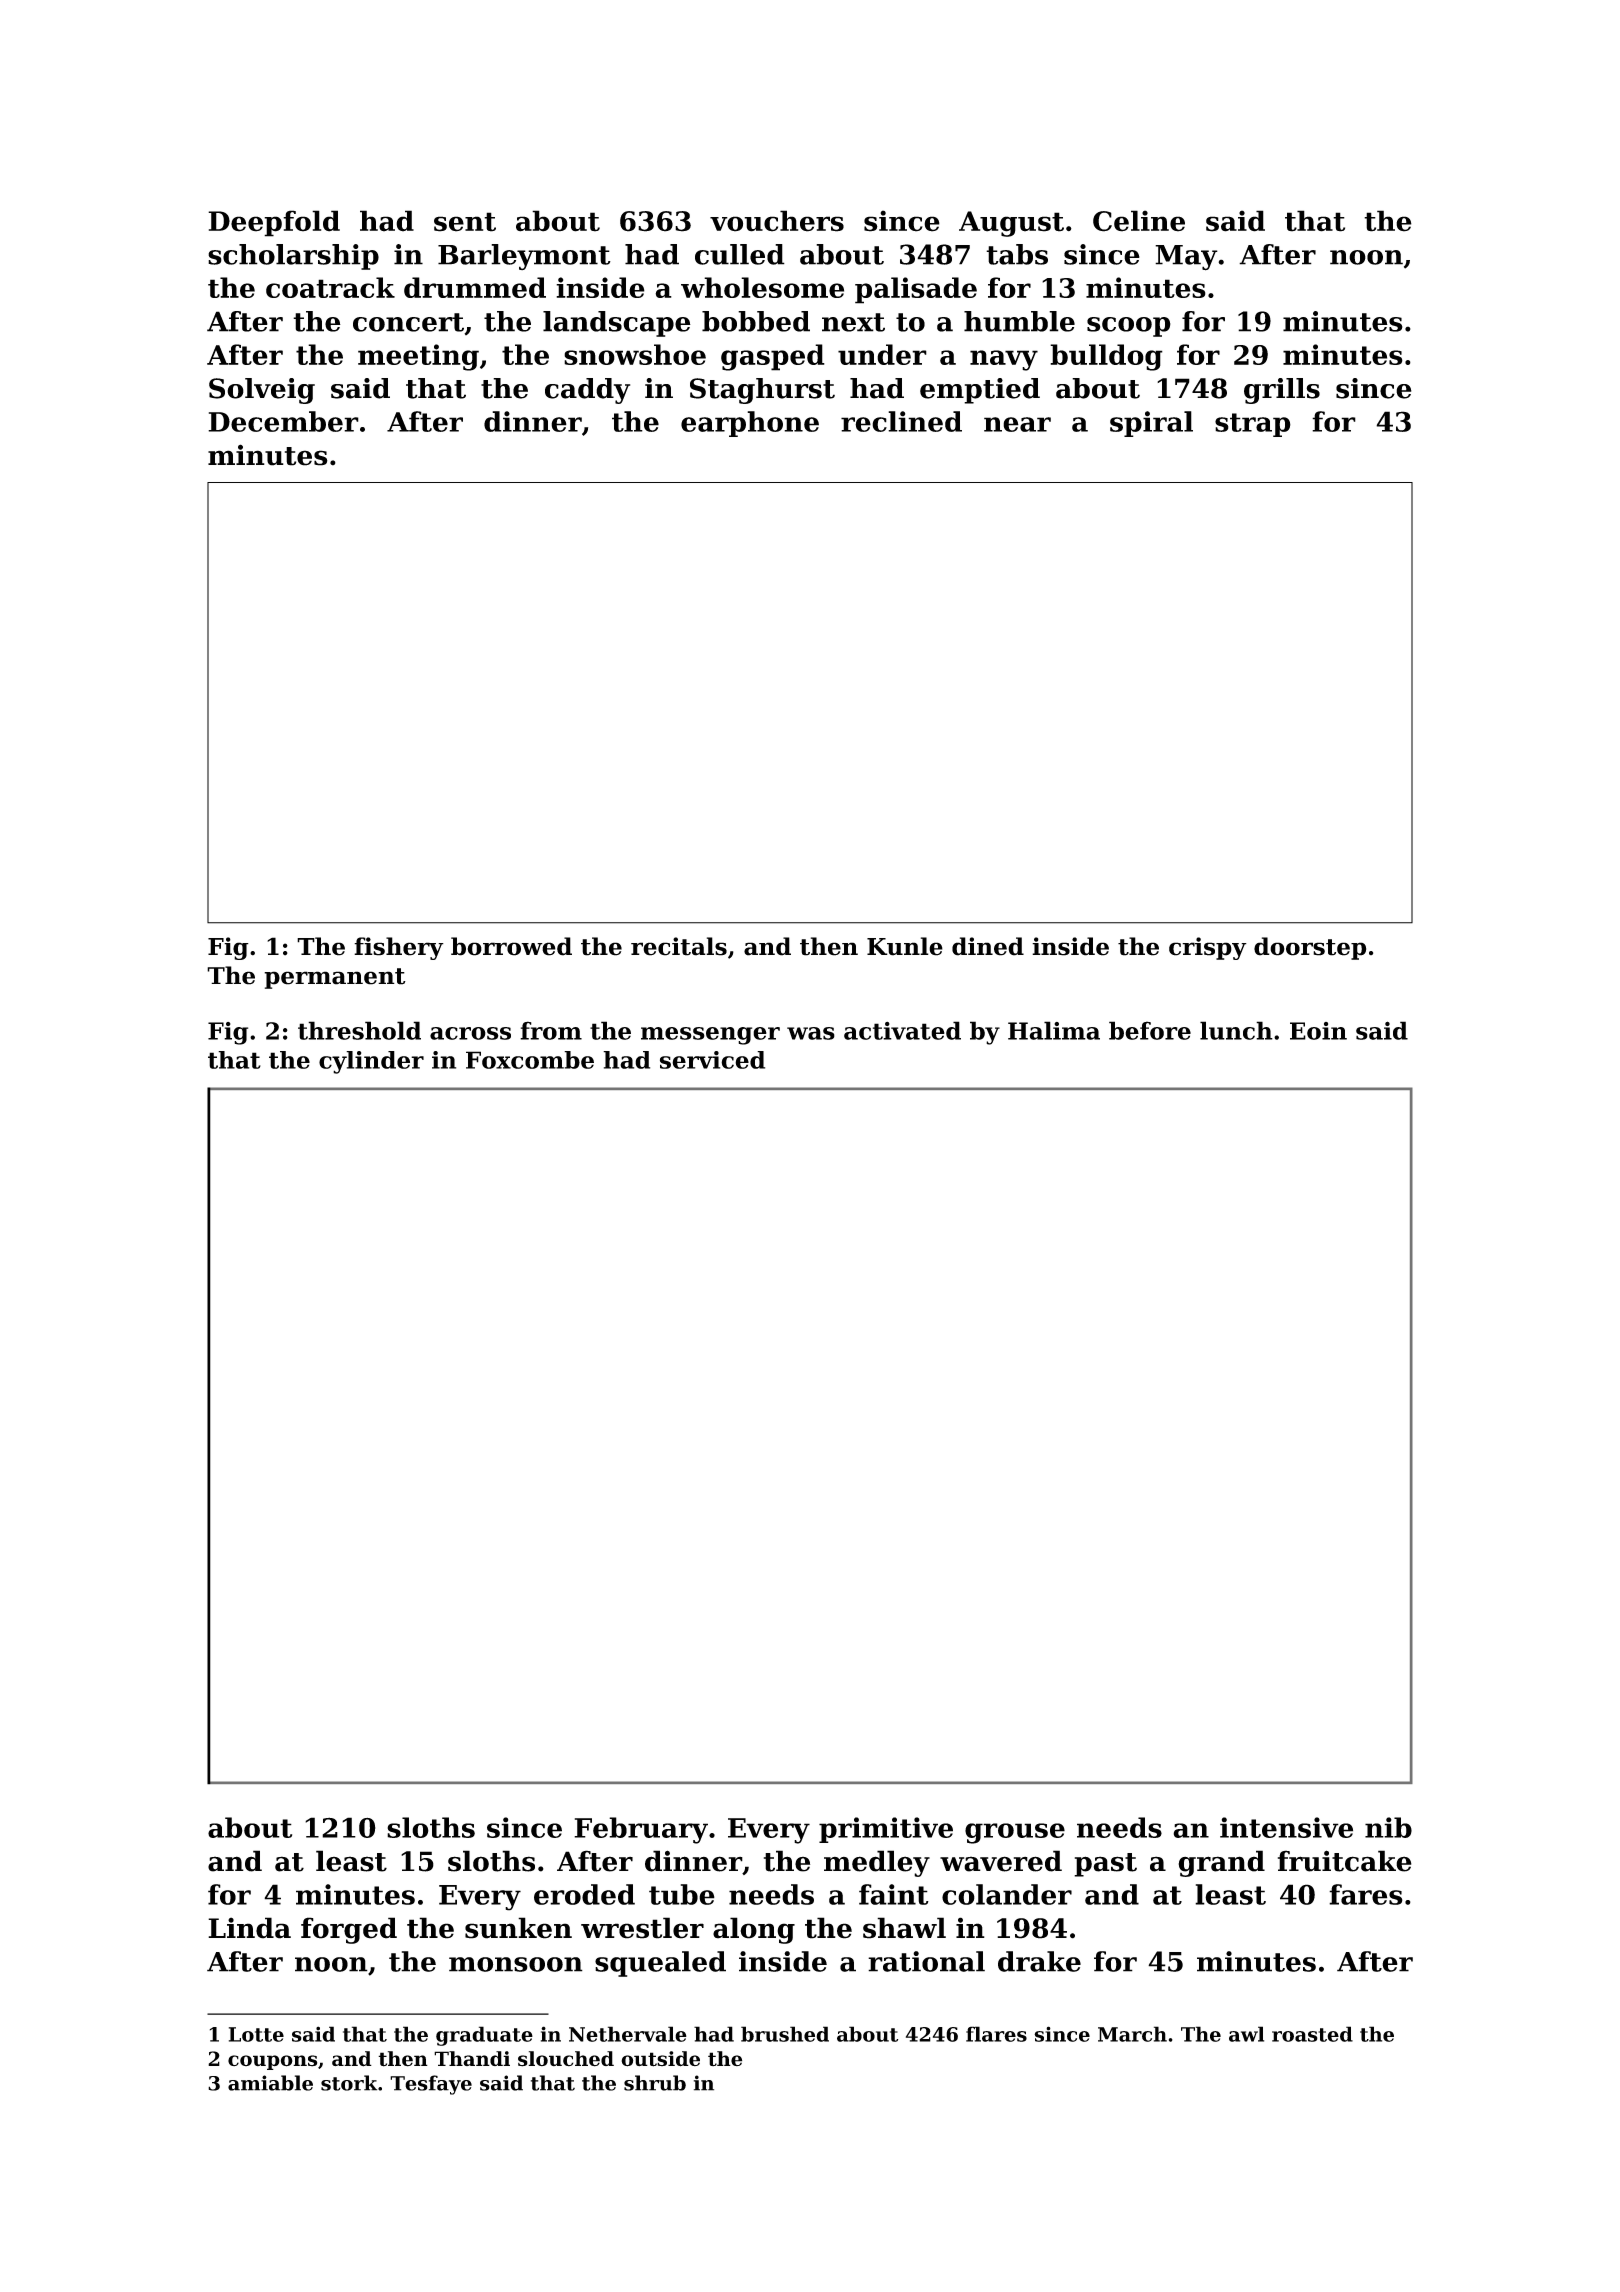 The image size is (1620, 2292). What do you see at coordinates (472, 2058) in the screenshot?
I see `Thandi` at bounding box center [472, 2058].
